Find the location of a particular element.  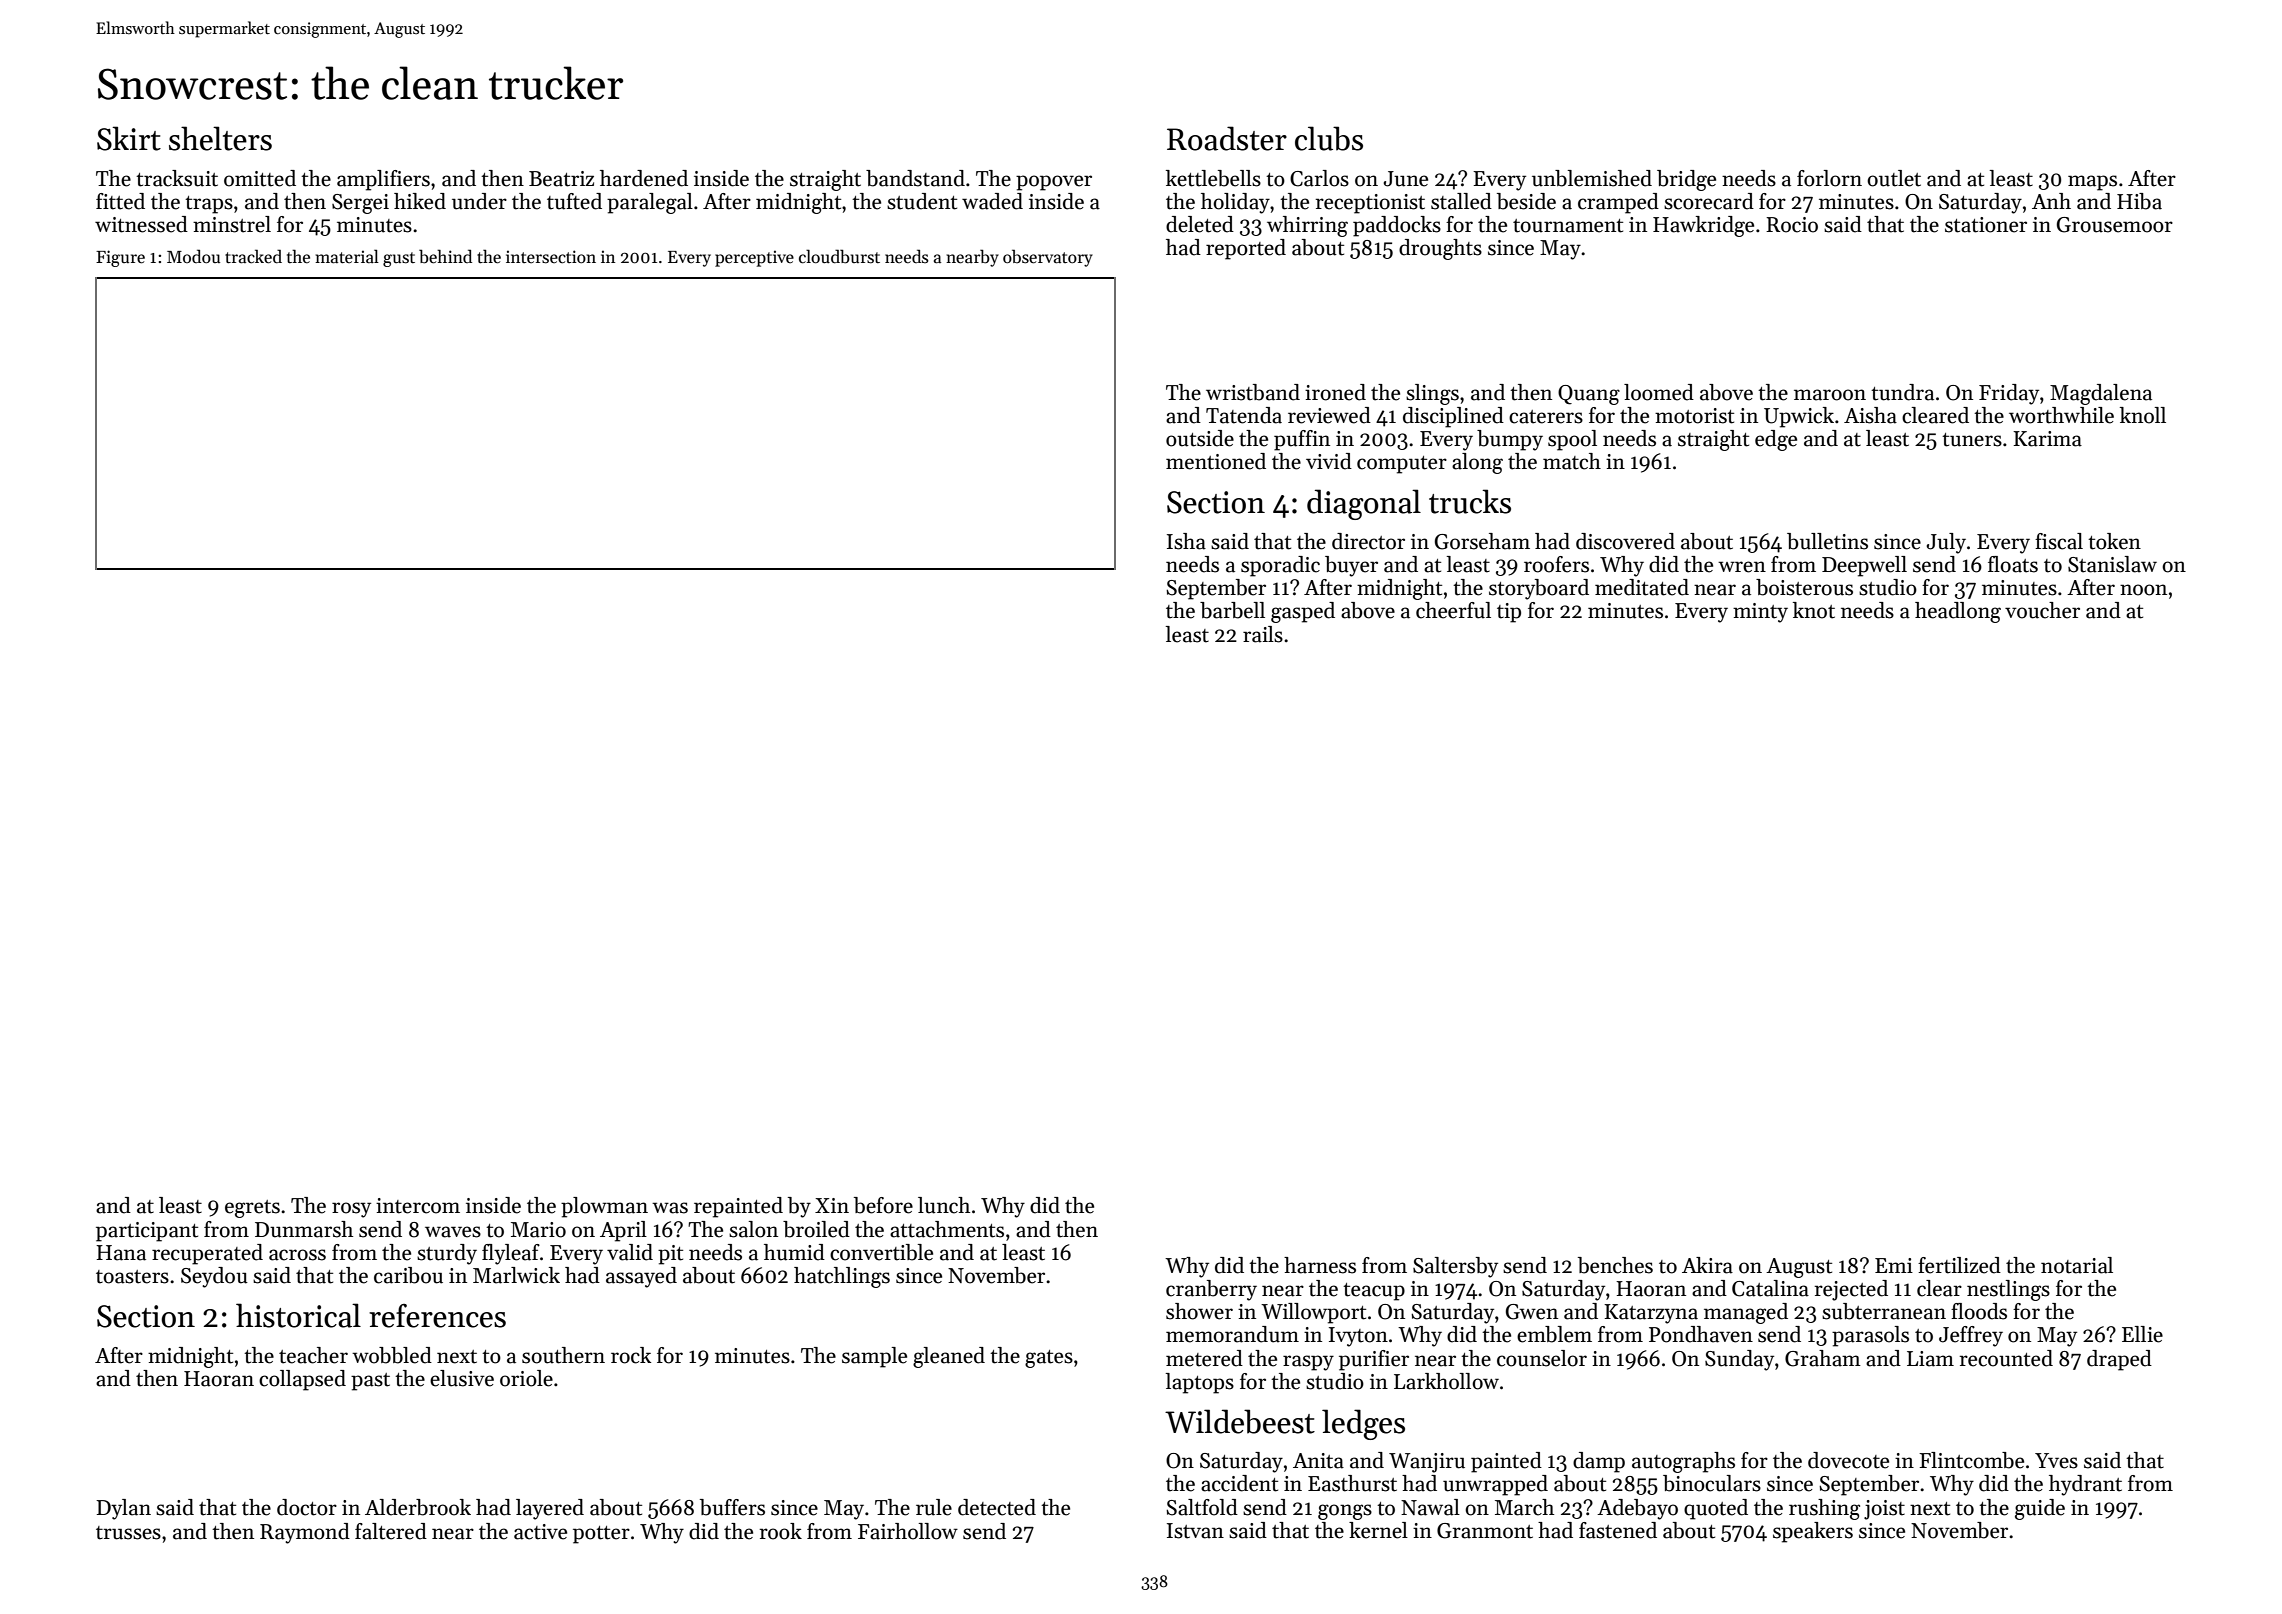

rails is located at coordinates (1263, 634).
